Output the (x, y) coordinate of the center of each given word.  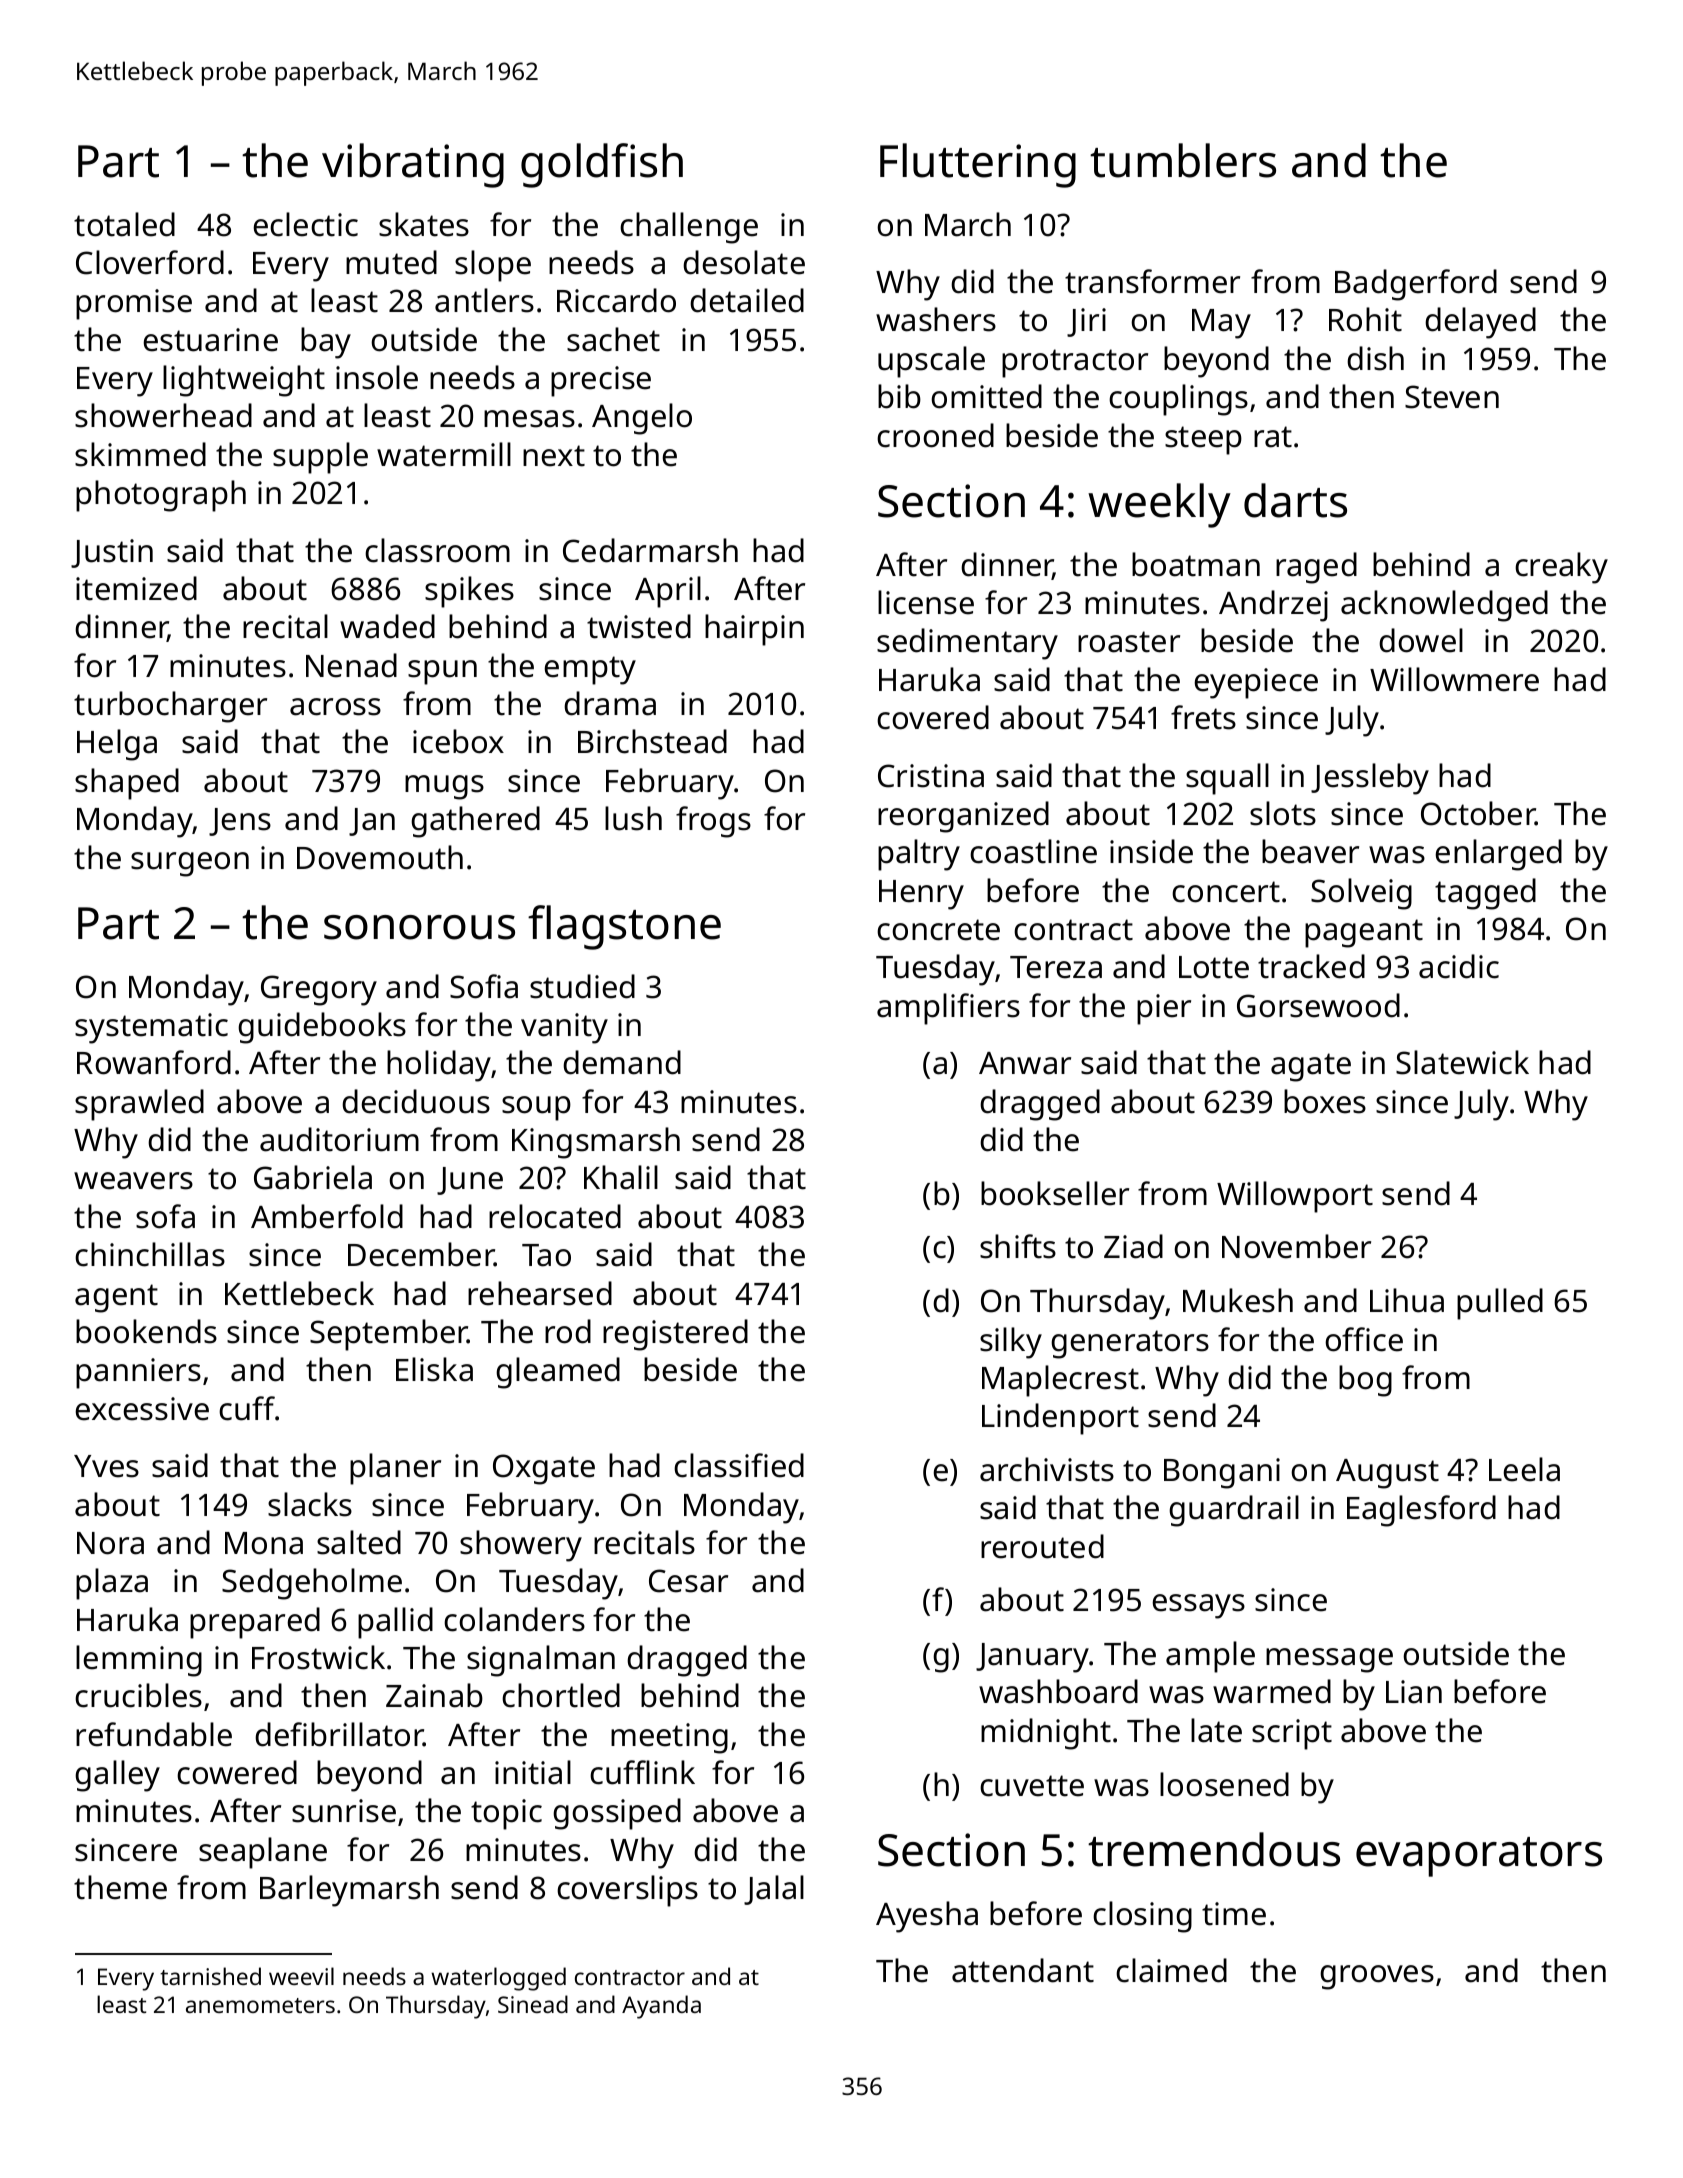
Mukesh (1238, 1300)
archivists (1047, 1469)
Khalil (621, 1177)
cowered (237, 1772)
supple (320, 458)
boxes (1325, 1101)
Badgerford (1416, 285)
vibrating (413, 165)
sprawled (139, 1105)
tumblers (1183, 160)
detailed (747, 300)
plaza (112, 1584)
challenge (689, 228)
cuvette (1032, 1786)
